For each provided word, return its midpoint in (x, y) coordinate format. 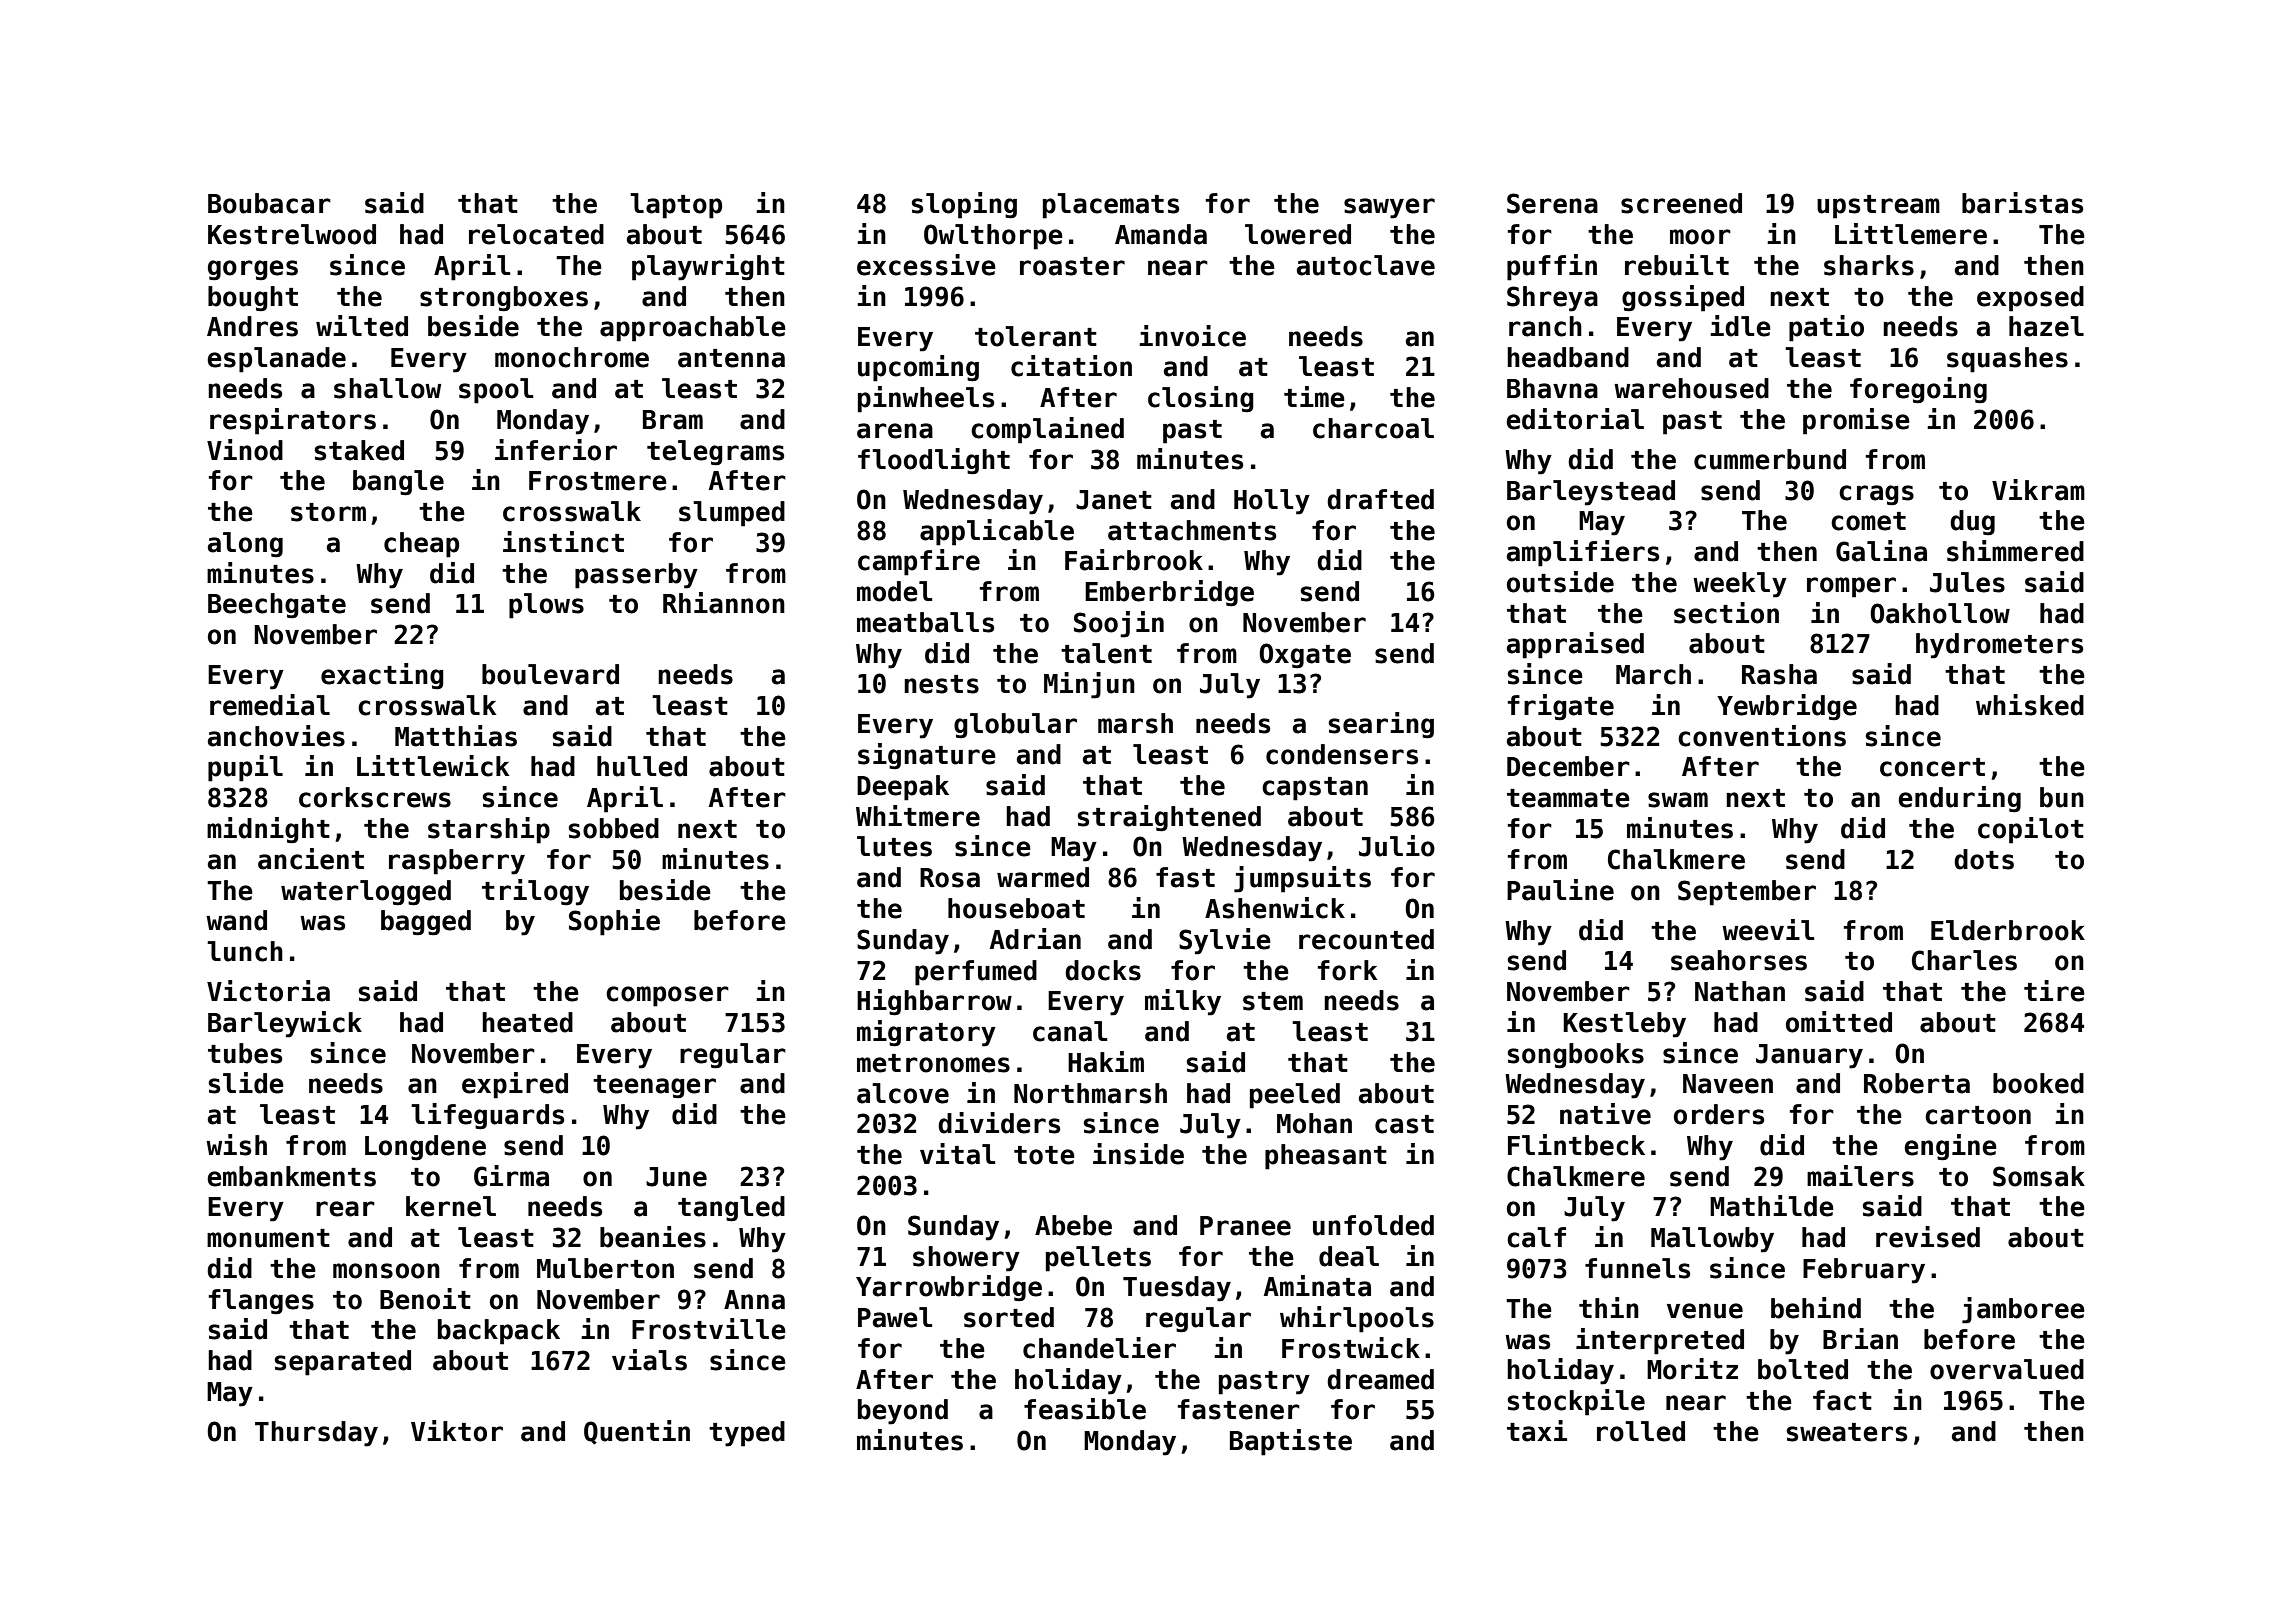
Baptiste (1291, 1442)
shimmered (2015, 551)
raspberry (457, 862)
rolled (1641, 1431)
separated (343, 1363)
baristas (2022, 203)
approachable (693, 329)
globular (1015, 726)
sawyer (1389, 208)
